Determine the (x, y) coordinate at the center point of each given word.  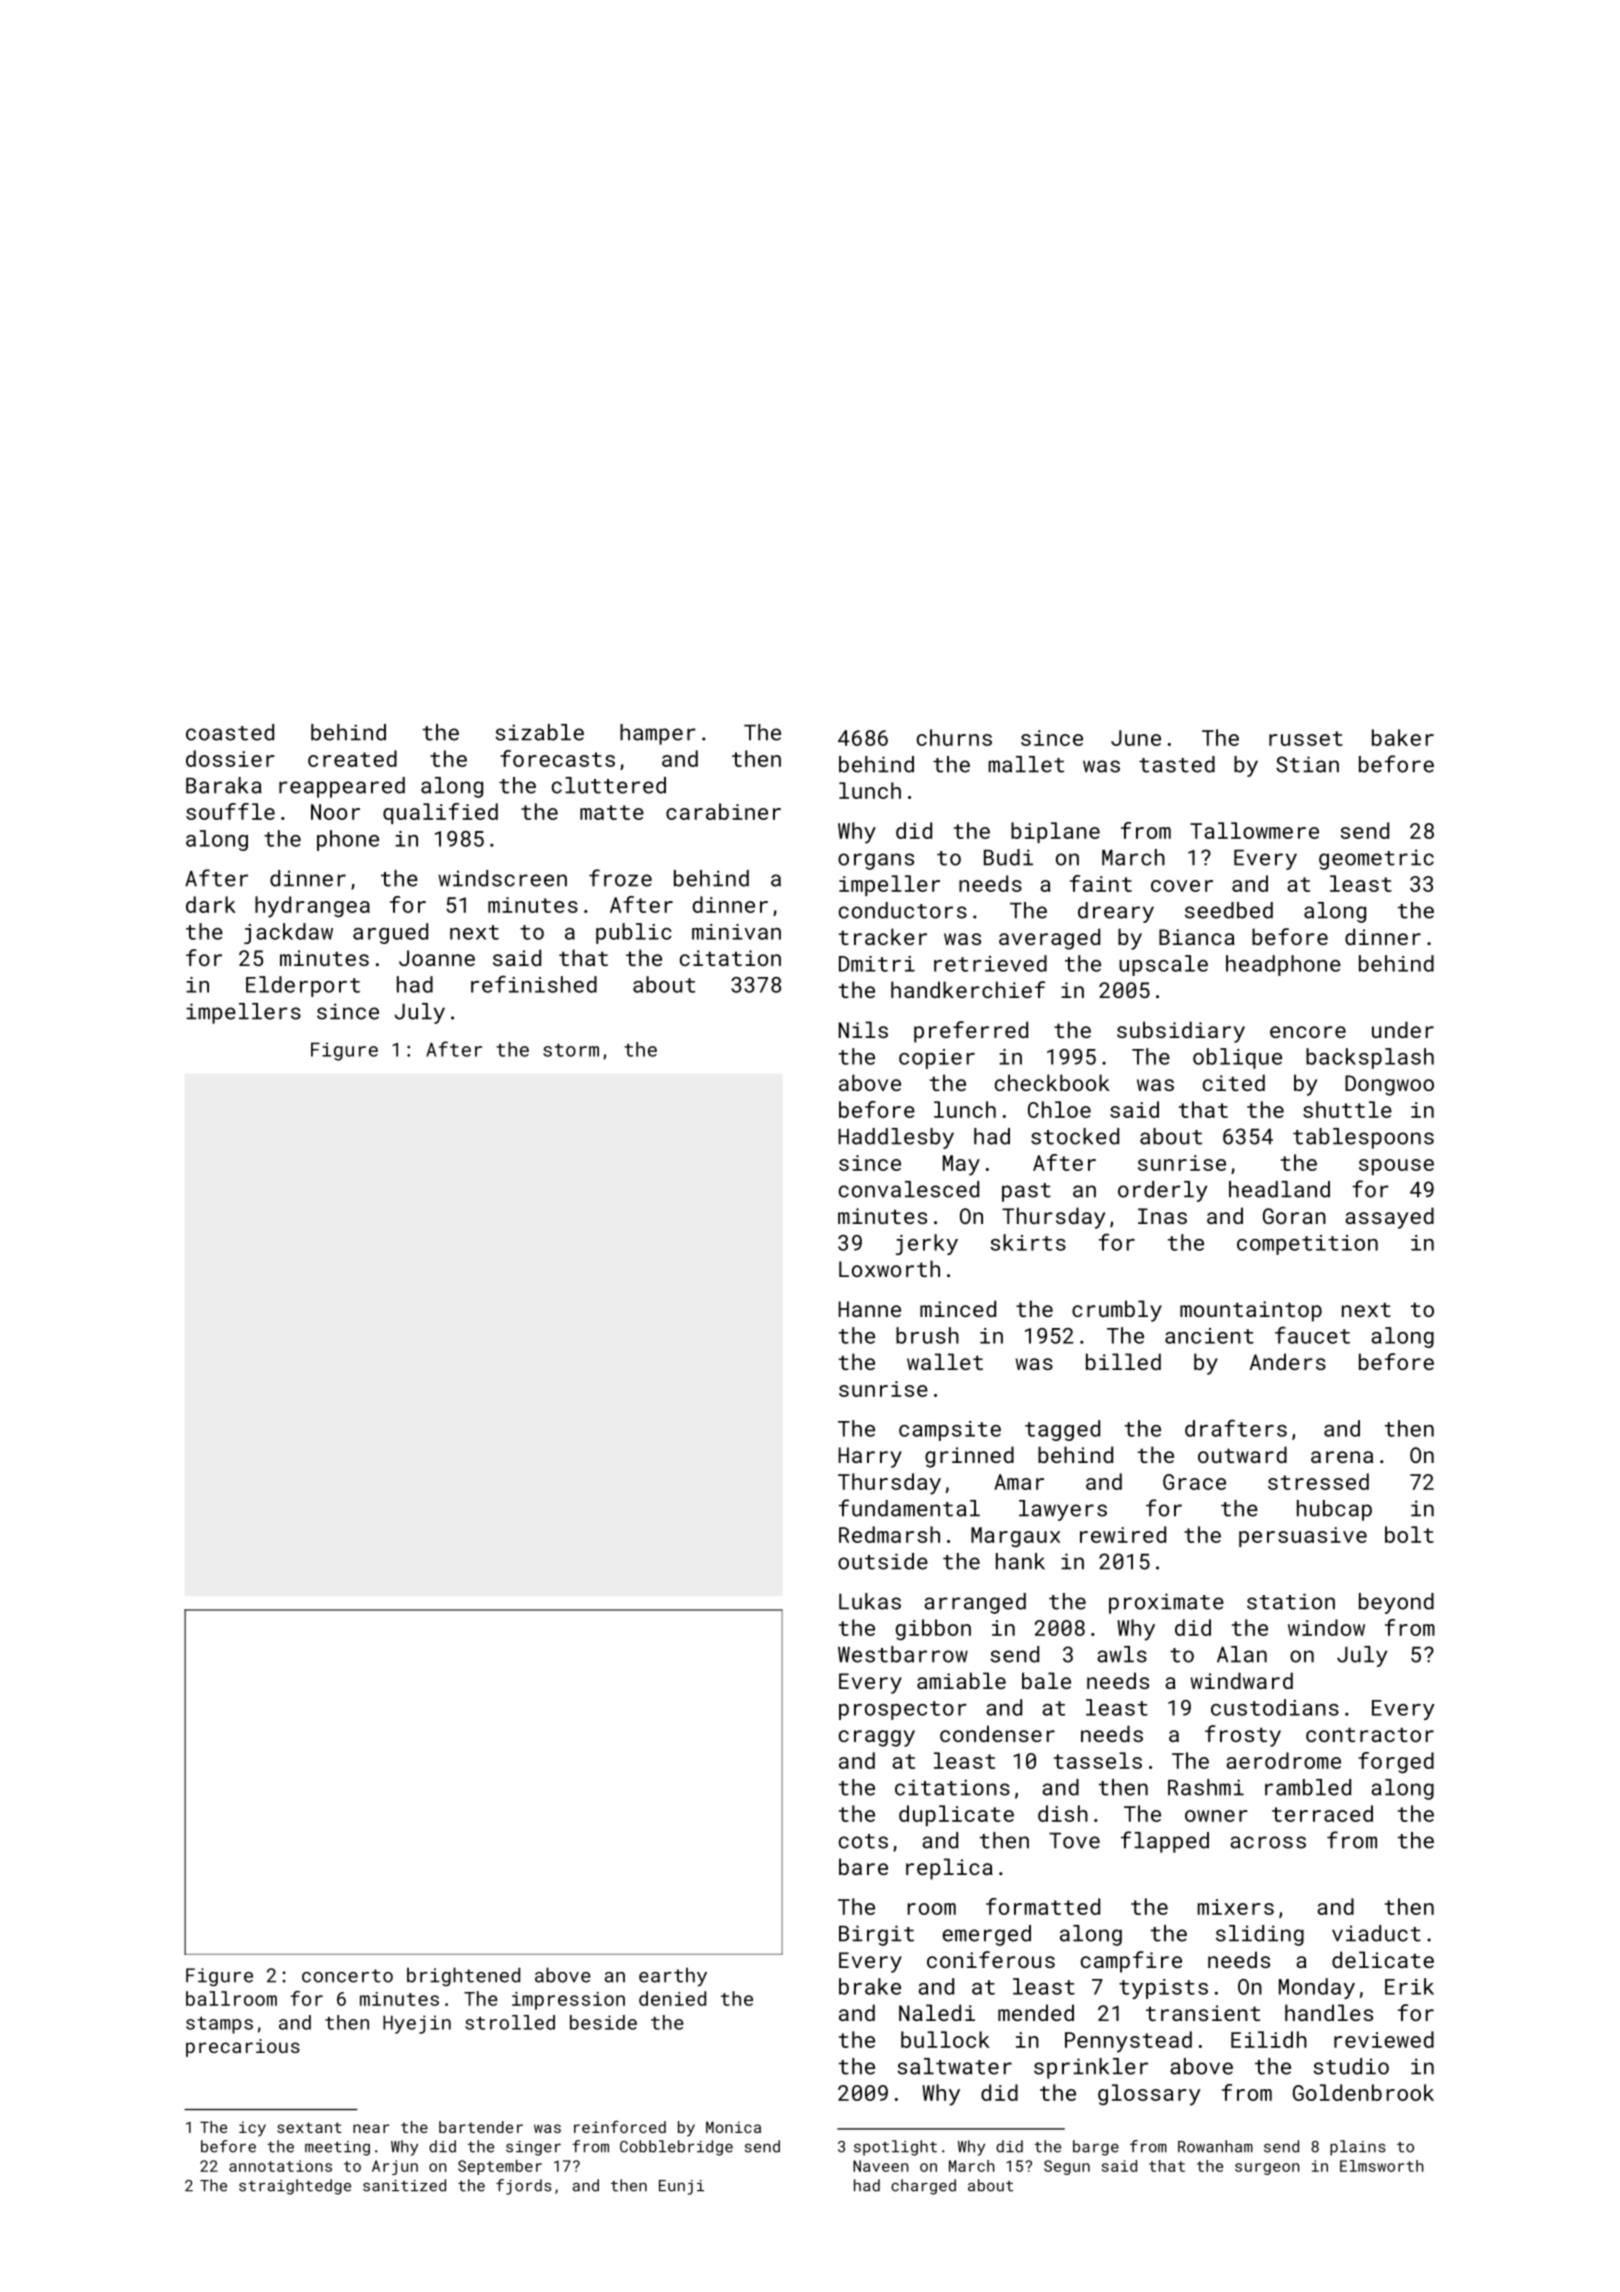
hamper (658, 734)
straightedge (295, 2187)
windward (1241, 1680)
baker (1403, 737)
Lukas (870, 1601)
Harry (870, 1457)
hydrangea (312, 907)
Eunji (681, 2187)
